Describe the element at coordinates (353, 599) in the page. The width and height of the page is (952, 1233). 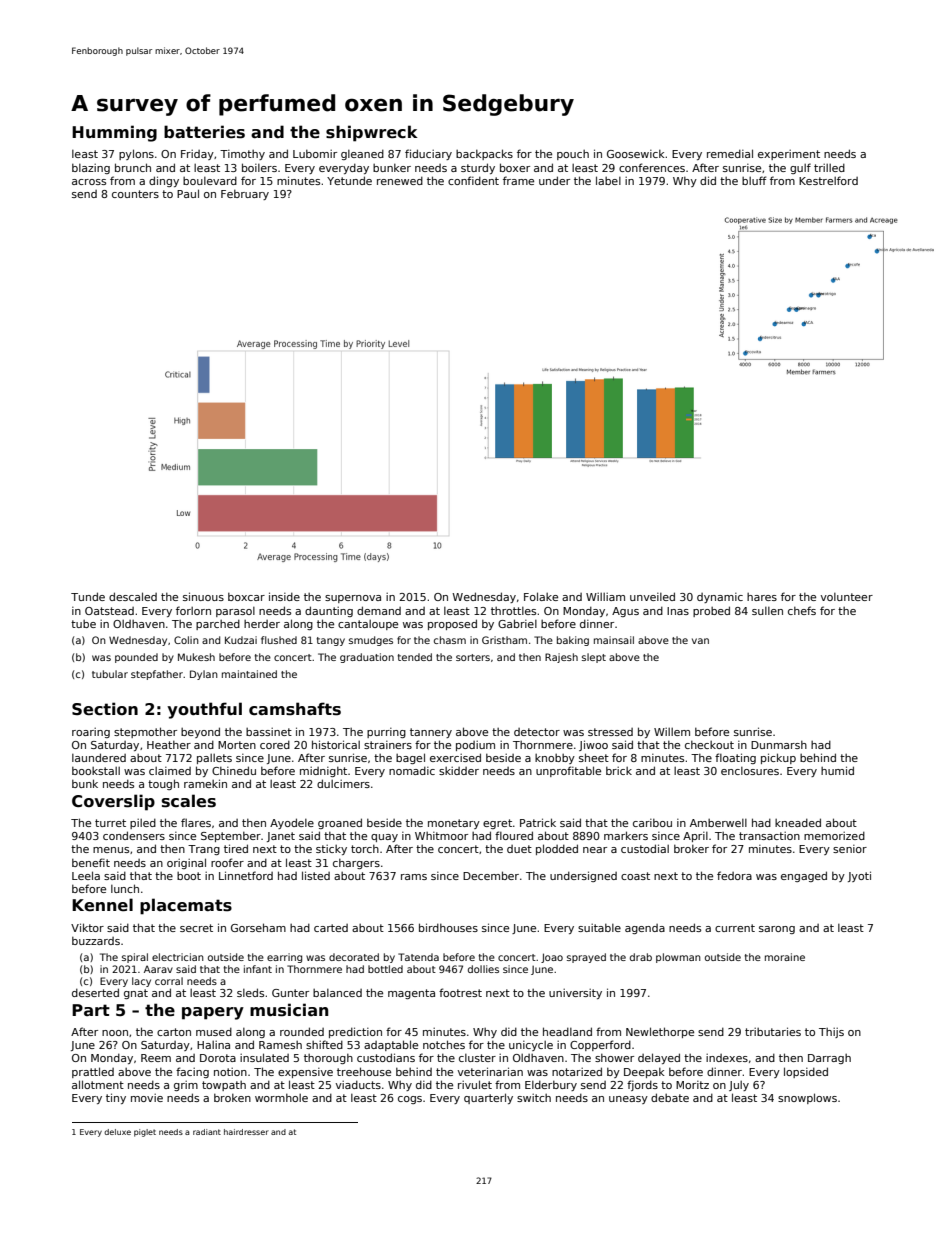
I see `supernova` at that location.
